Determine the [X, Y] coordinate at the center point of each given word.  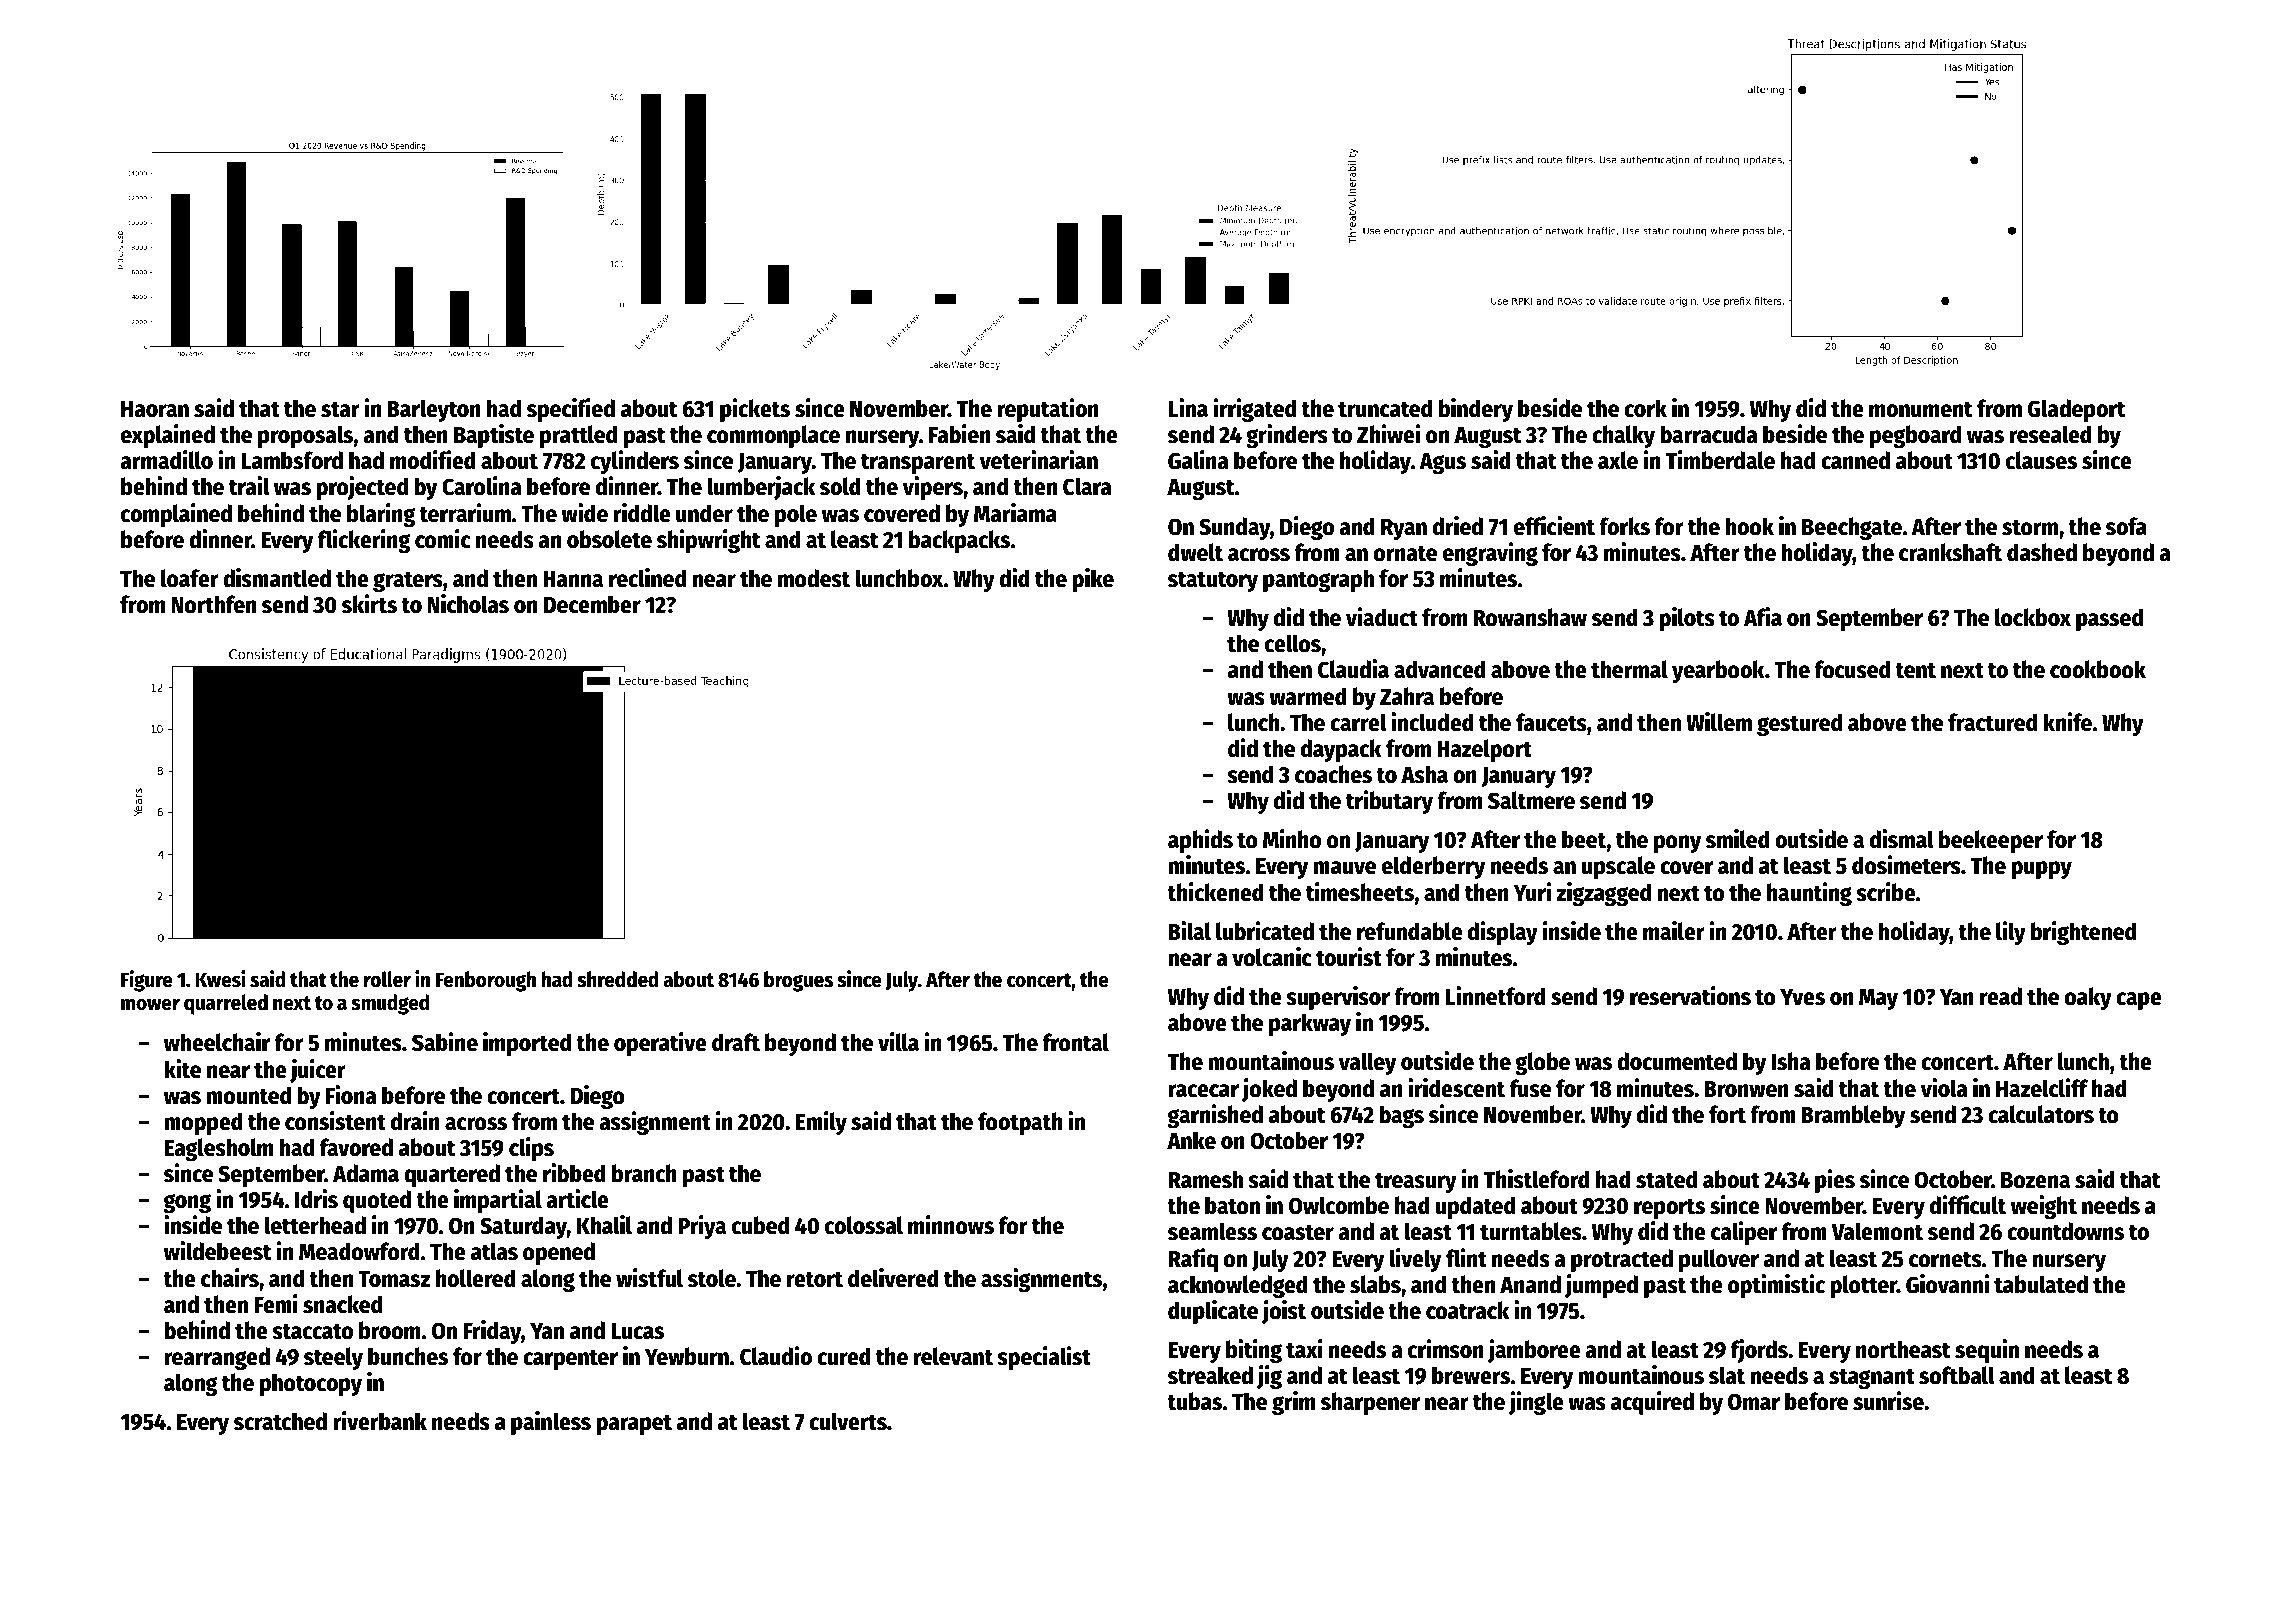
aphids [1200, 841]
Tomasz [394, 1279]
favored [356, 1147]
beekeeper [1991, 841]
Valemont [1877, 1231]
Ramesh [1206, 1179]
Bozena [2035, 1180]
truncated [1385, 408]
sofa [2126, 526]
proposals [305, 436]
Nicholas [468, 604]
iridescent [1456, 1088]
